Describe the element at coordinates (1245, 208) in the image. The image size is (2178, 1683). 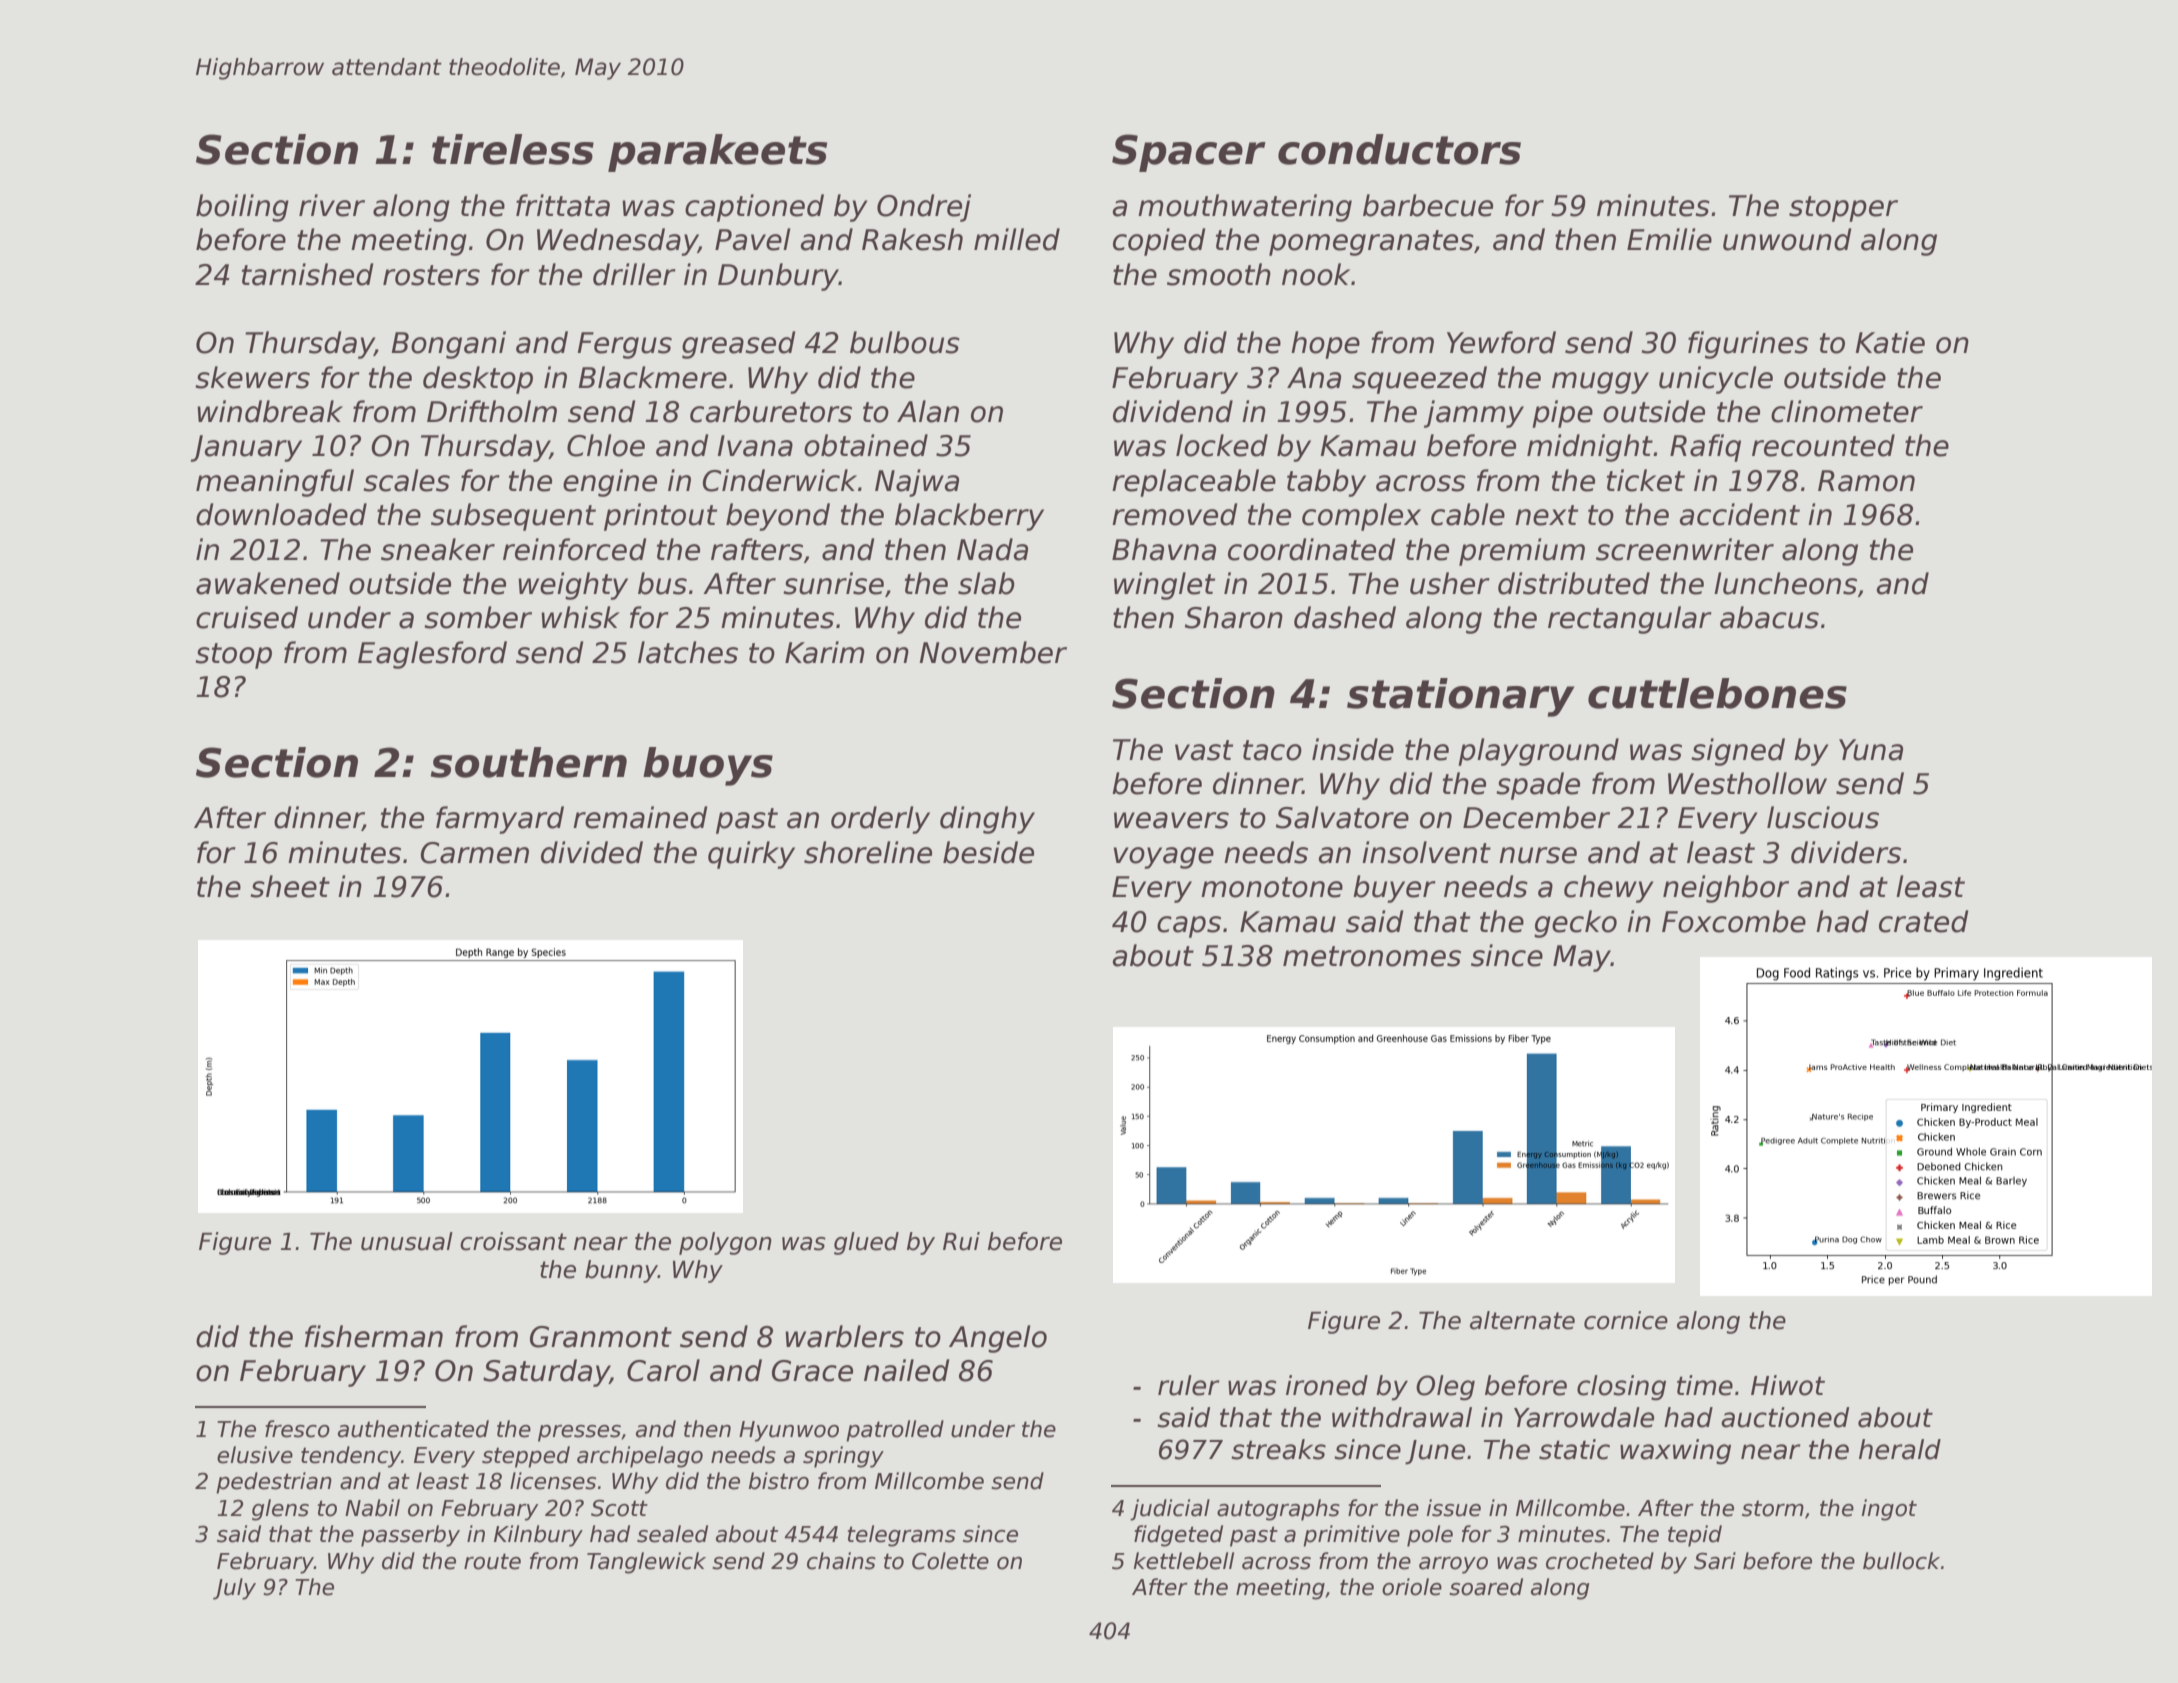
I see `mouthwatering` at that location.
